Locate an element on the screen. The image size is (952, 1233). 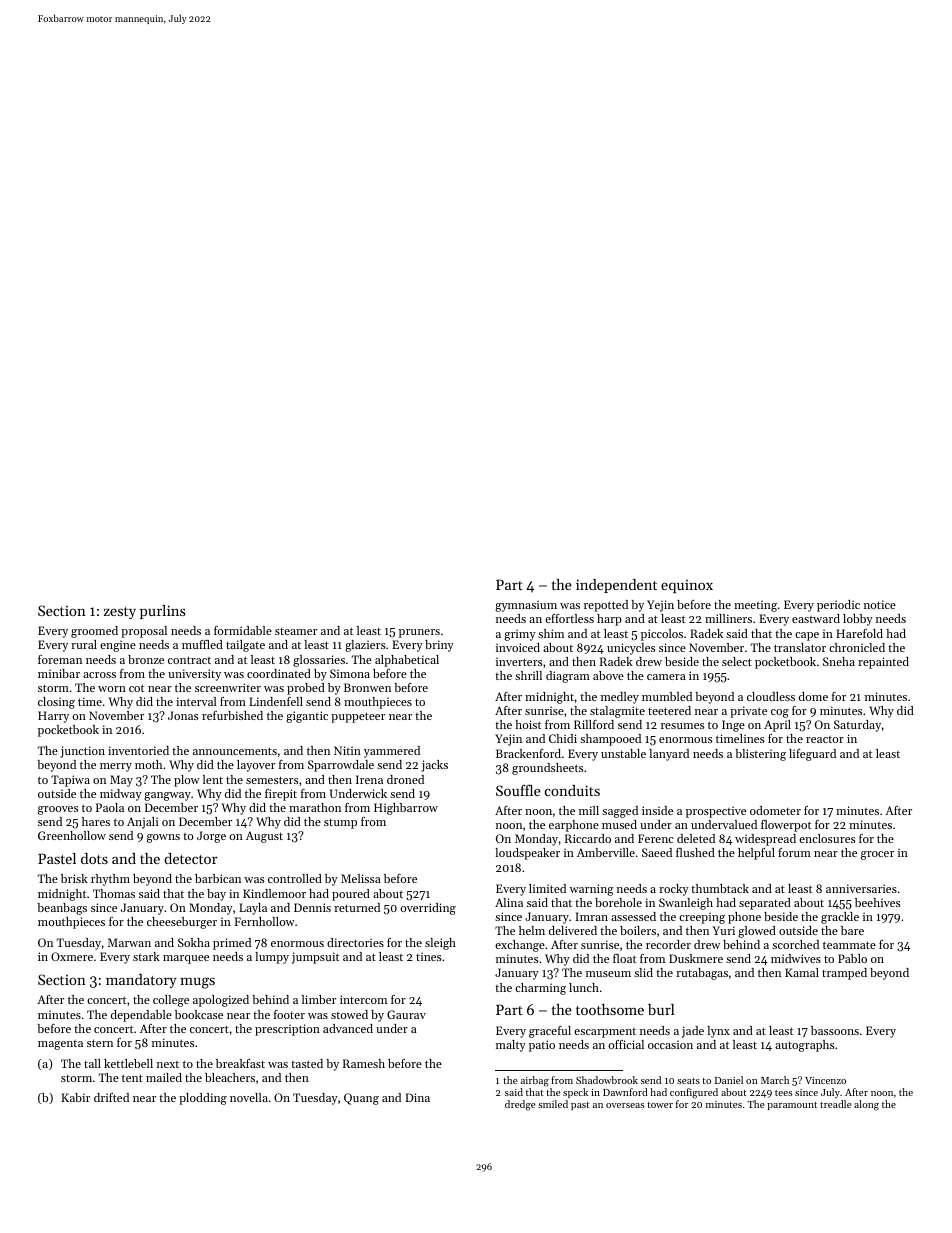
mandatory is located at coordinates (141, 981).
